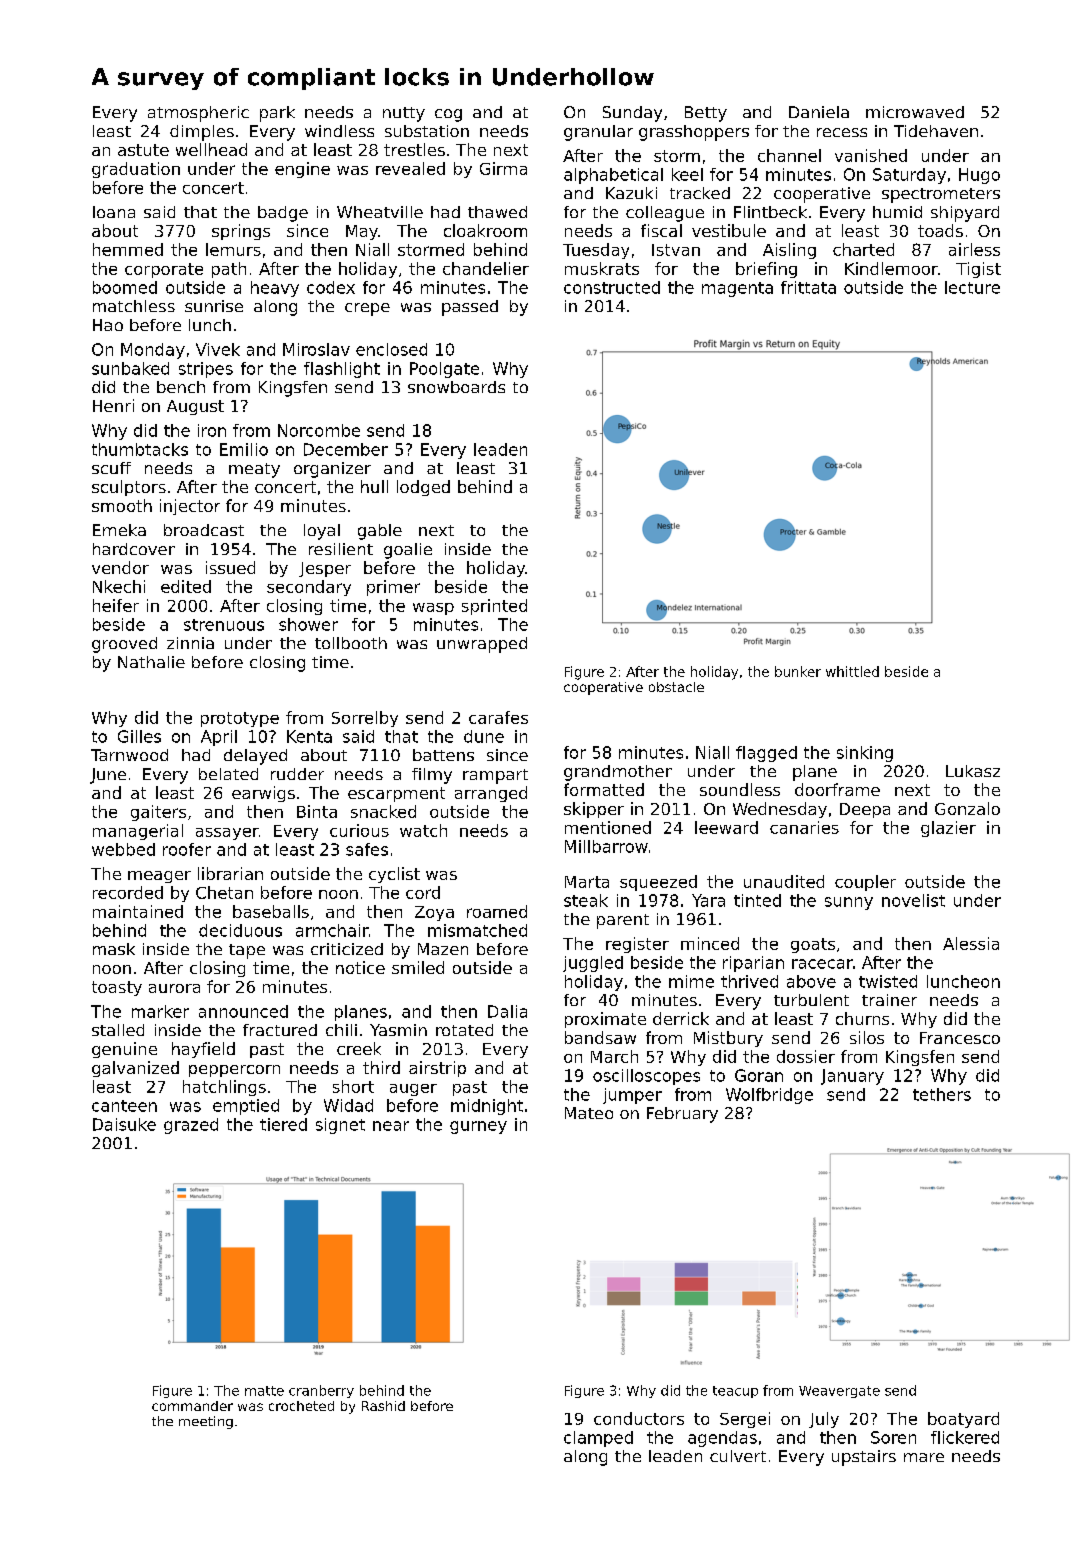 The height and width of the document is (1545, 1092). What do you see at coordinates (423, 488) in the document?
I see `lodged` at bounding box center [423, 488].
